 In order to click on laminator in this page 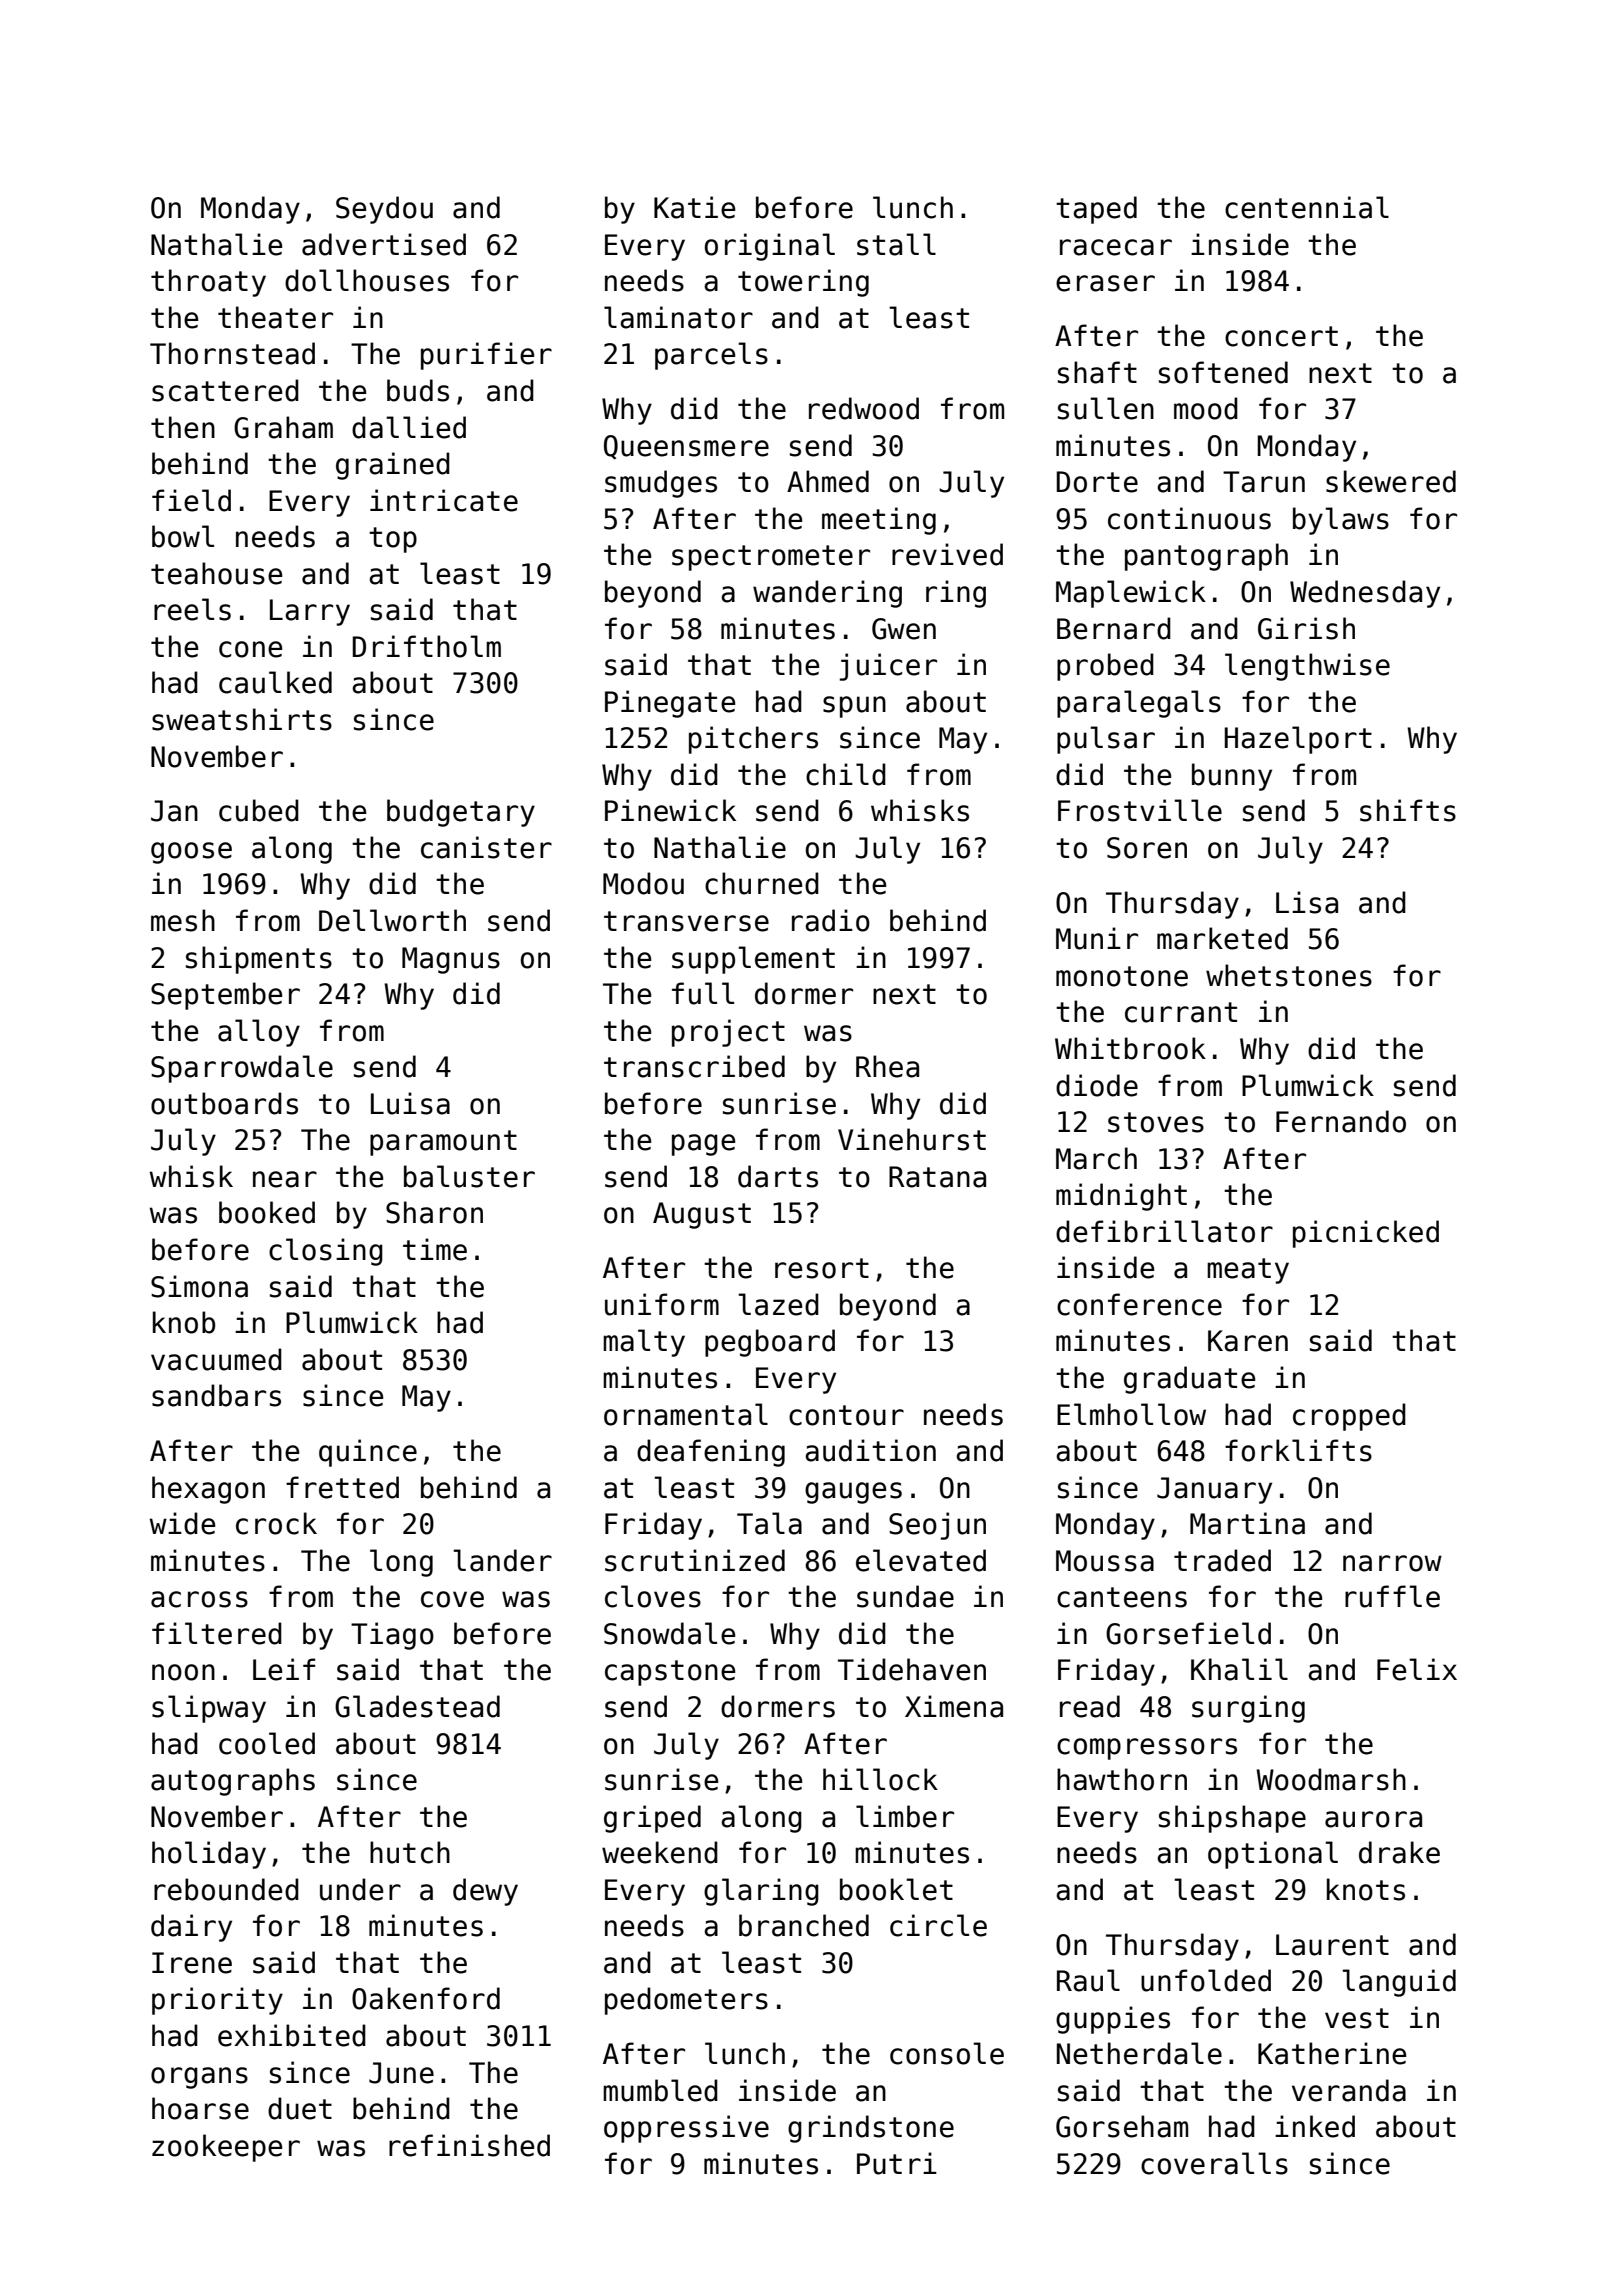, I will do `click(678, 317)`.
